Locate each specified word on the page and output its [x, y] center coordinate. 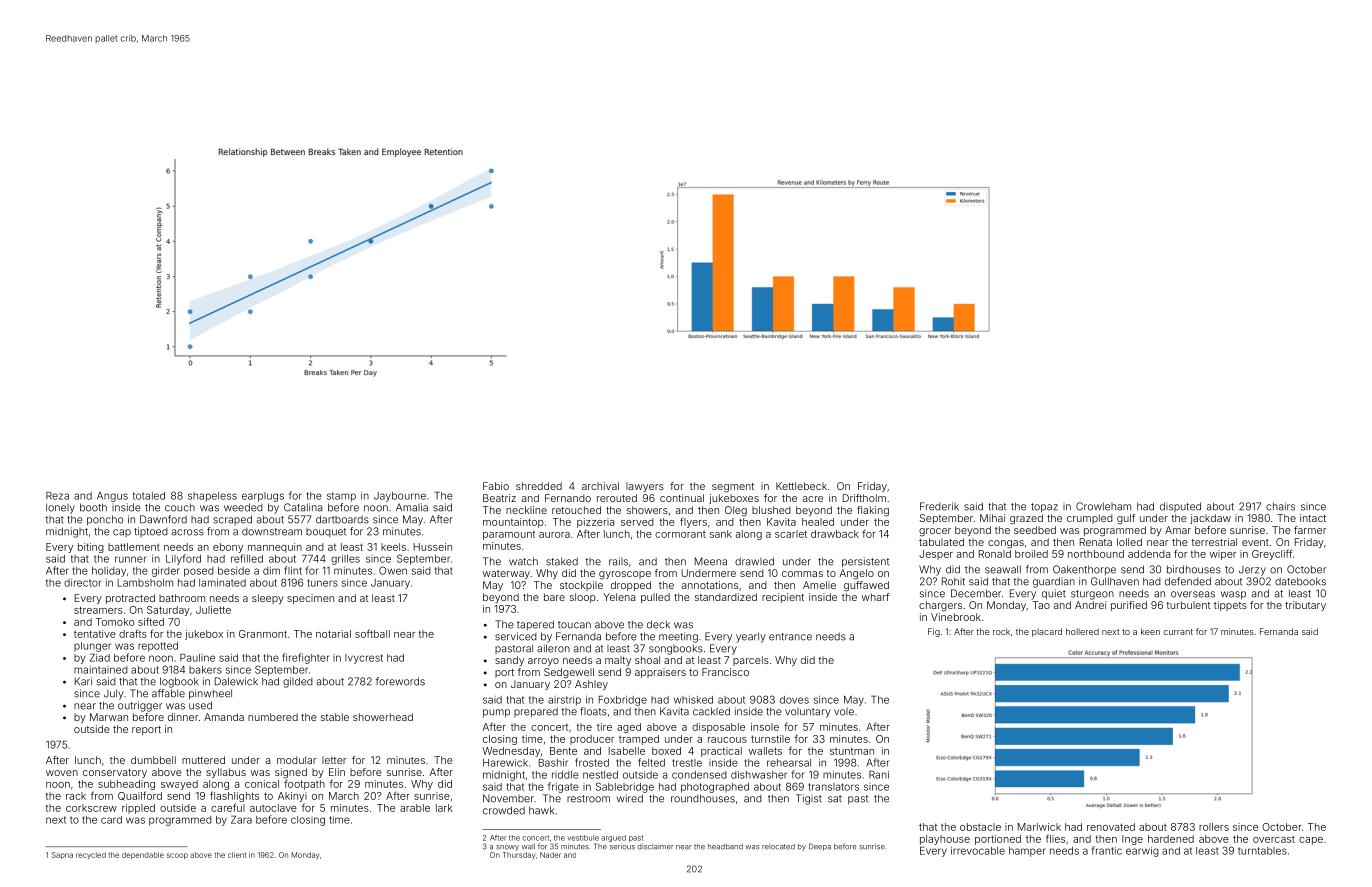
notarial [333, 634]
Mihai [992, 518]
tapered [535, 625]
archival [600, 486]
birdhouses [1194, 569]
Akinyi [292, 797]
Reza [57, 496]
